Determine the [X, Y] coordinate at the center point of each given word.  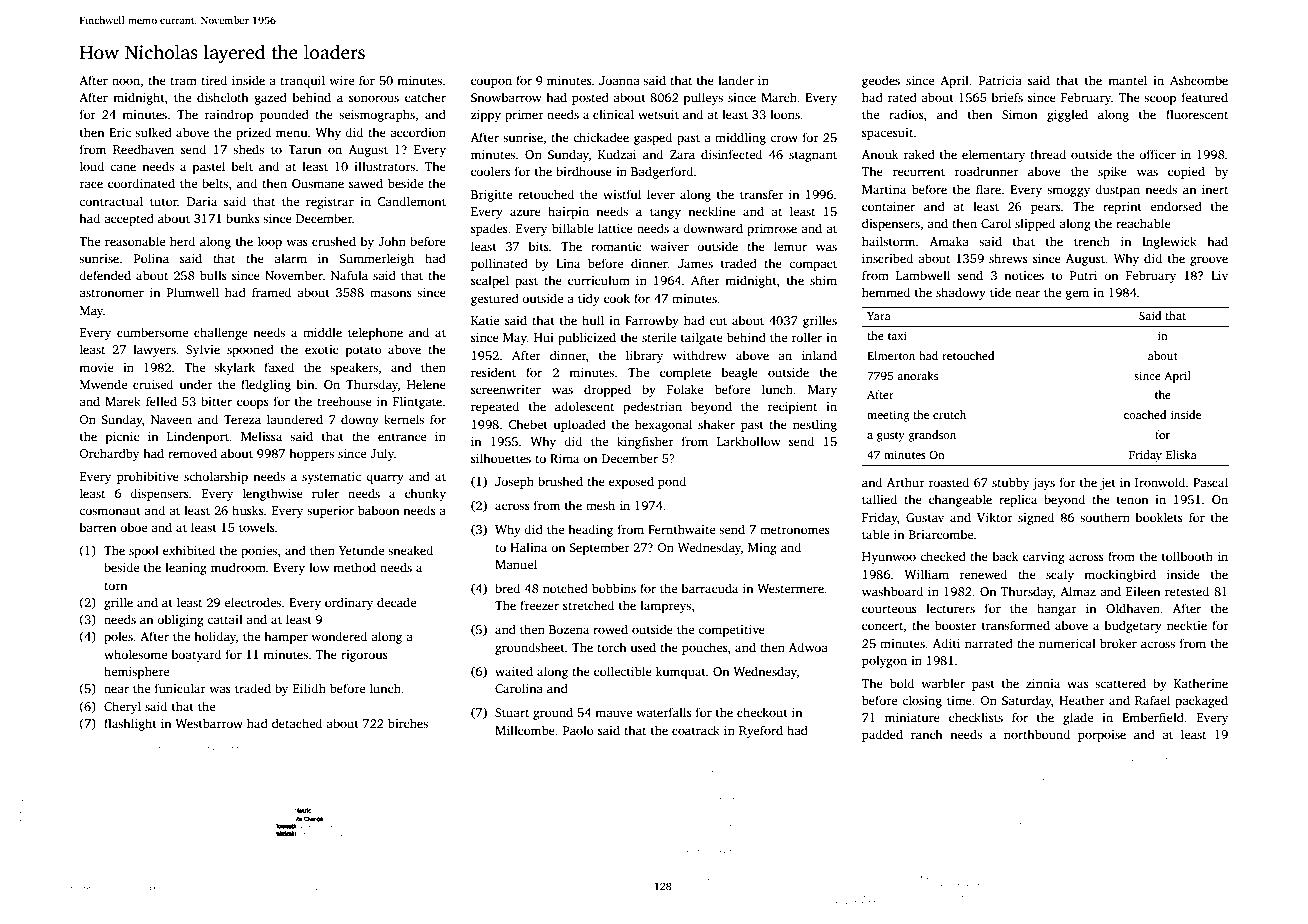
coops [253, 404]
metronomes [795, 530]
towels [257, 527]
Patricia [1000, 80]
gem [1077, 295]
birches [408, 723]
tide [1000, 292]
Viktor [995, 517]
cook [617, 298]
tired [214, 80]
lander [736, 80]
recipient [792, 408]
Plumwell [193, 292]
